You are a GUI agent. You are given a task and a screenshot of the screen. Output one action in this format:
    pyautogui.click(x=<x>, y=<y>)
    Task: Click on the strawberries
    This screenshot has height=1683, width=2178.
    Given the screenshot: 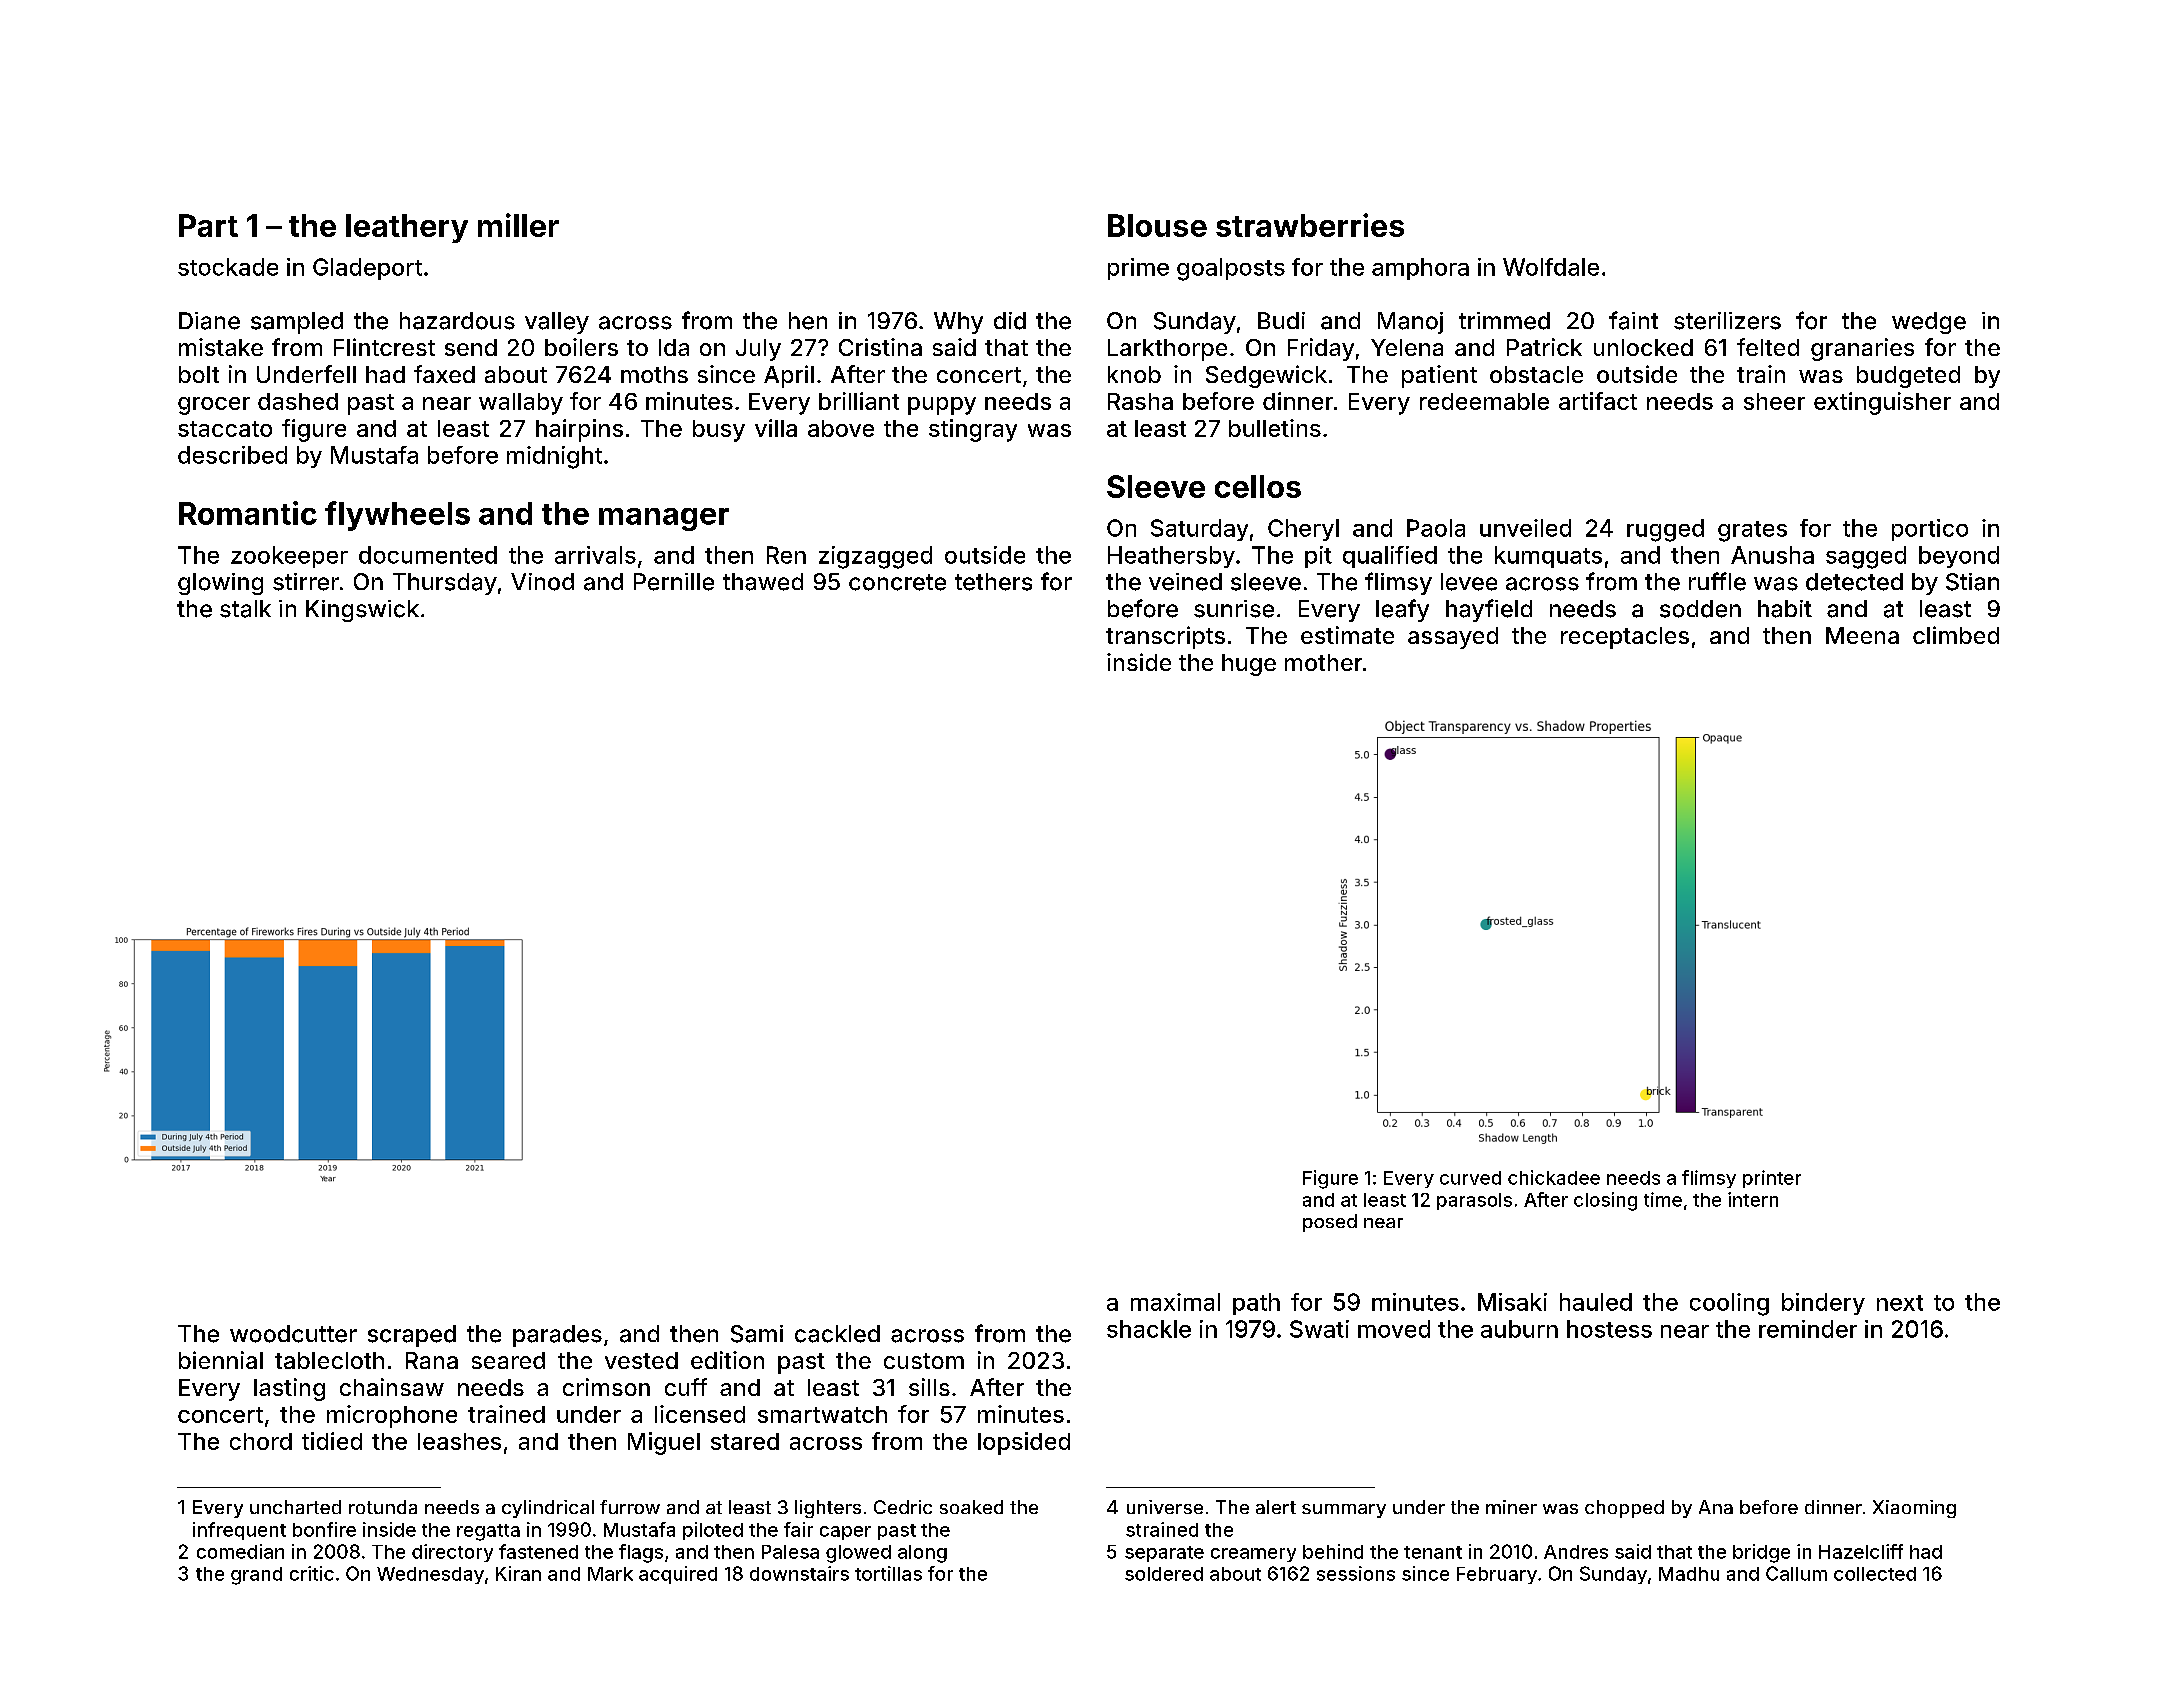 What is the action you would take?
    pyautogui.click(x=1310, y=225)
